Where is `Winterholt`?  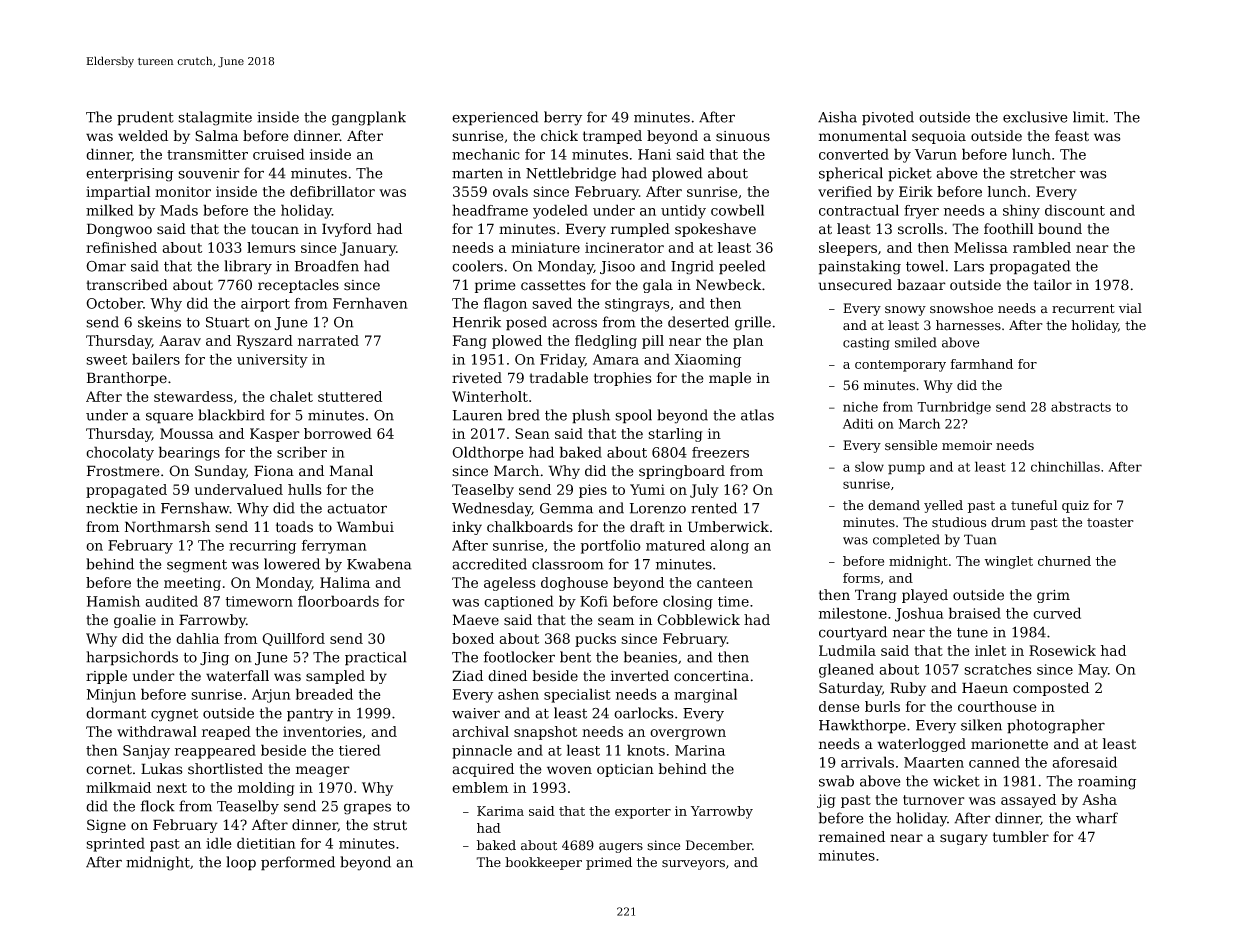 Winterholt is located at coordinates (490, 396).
